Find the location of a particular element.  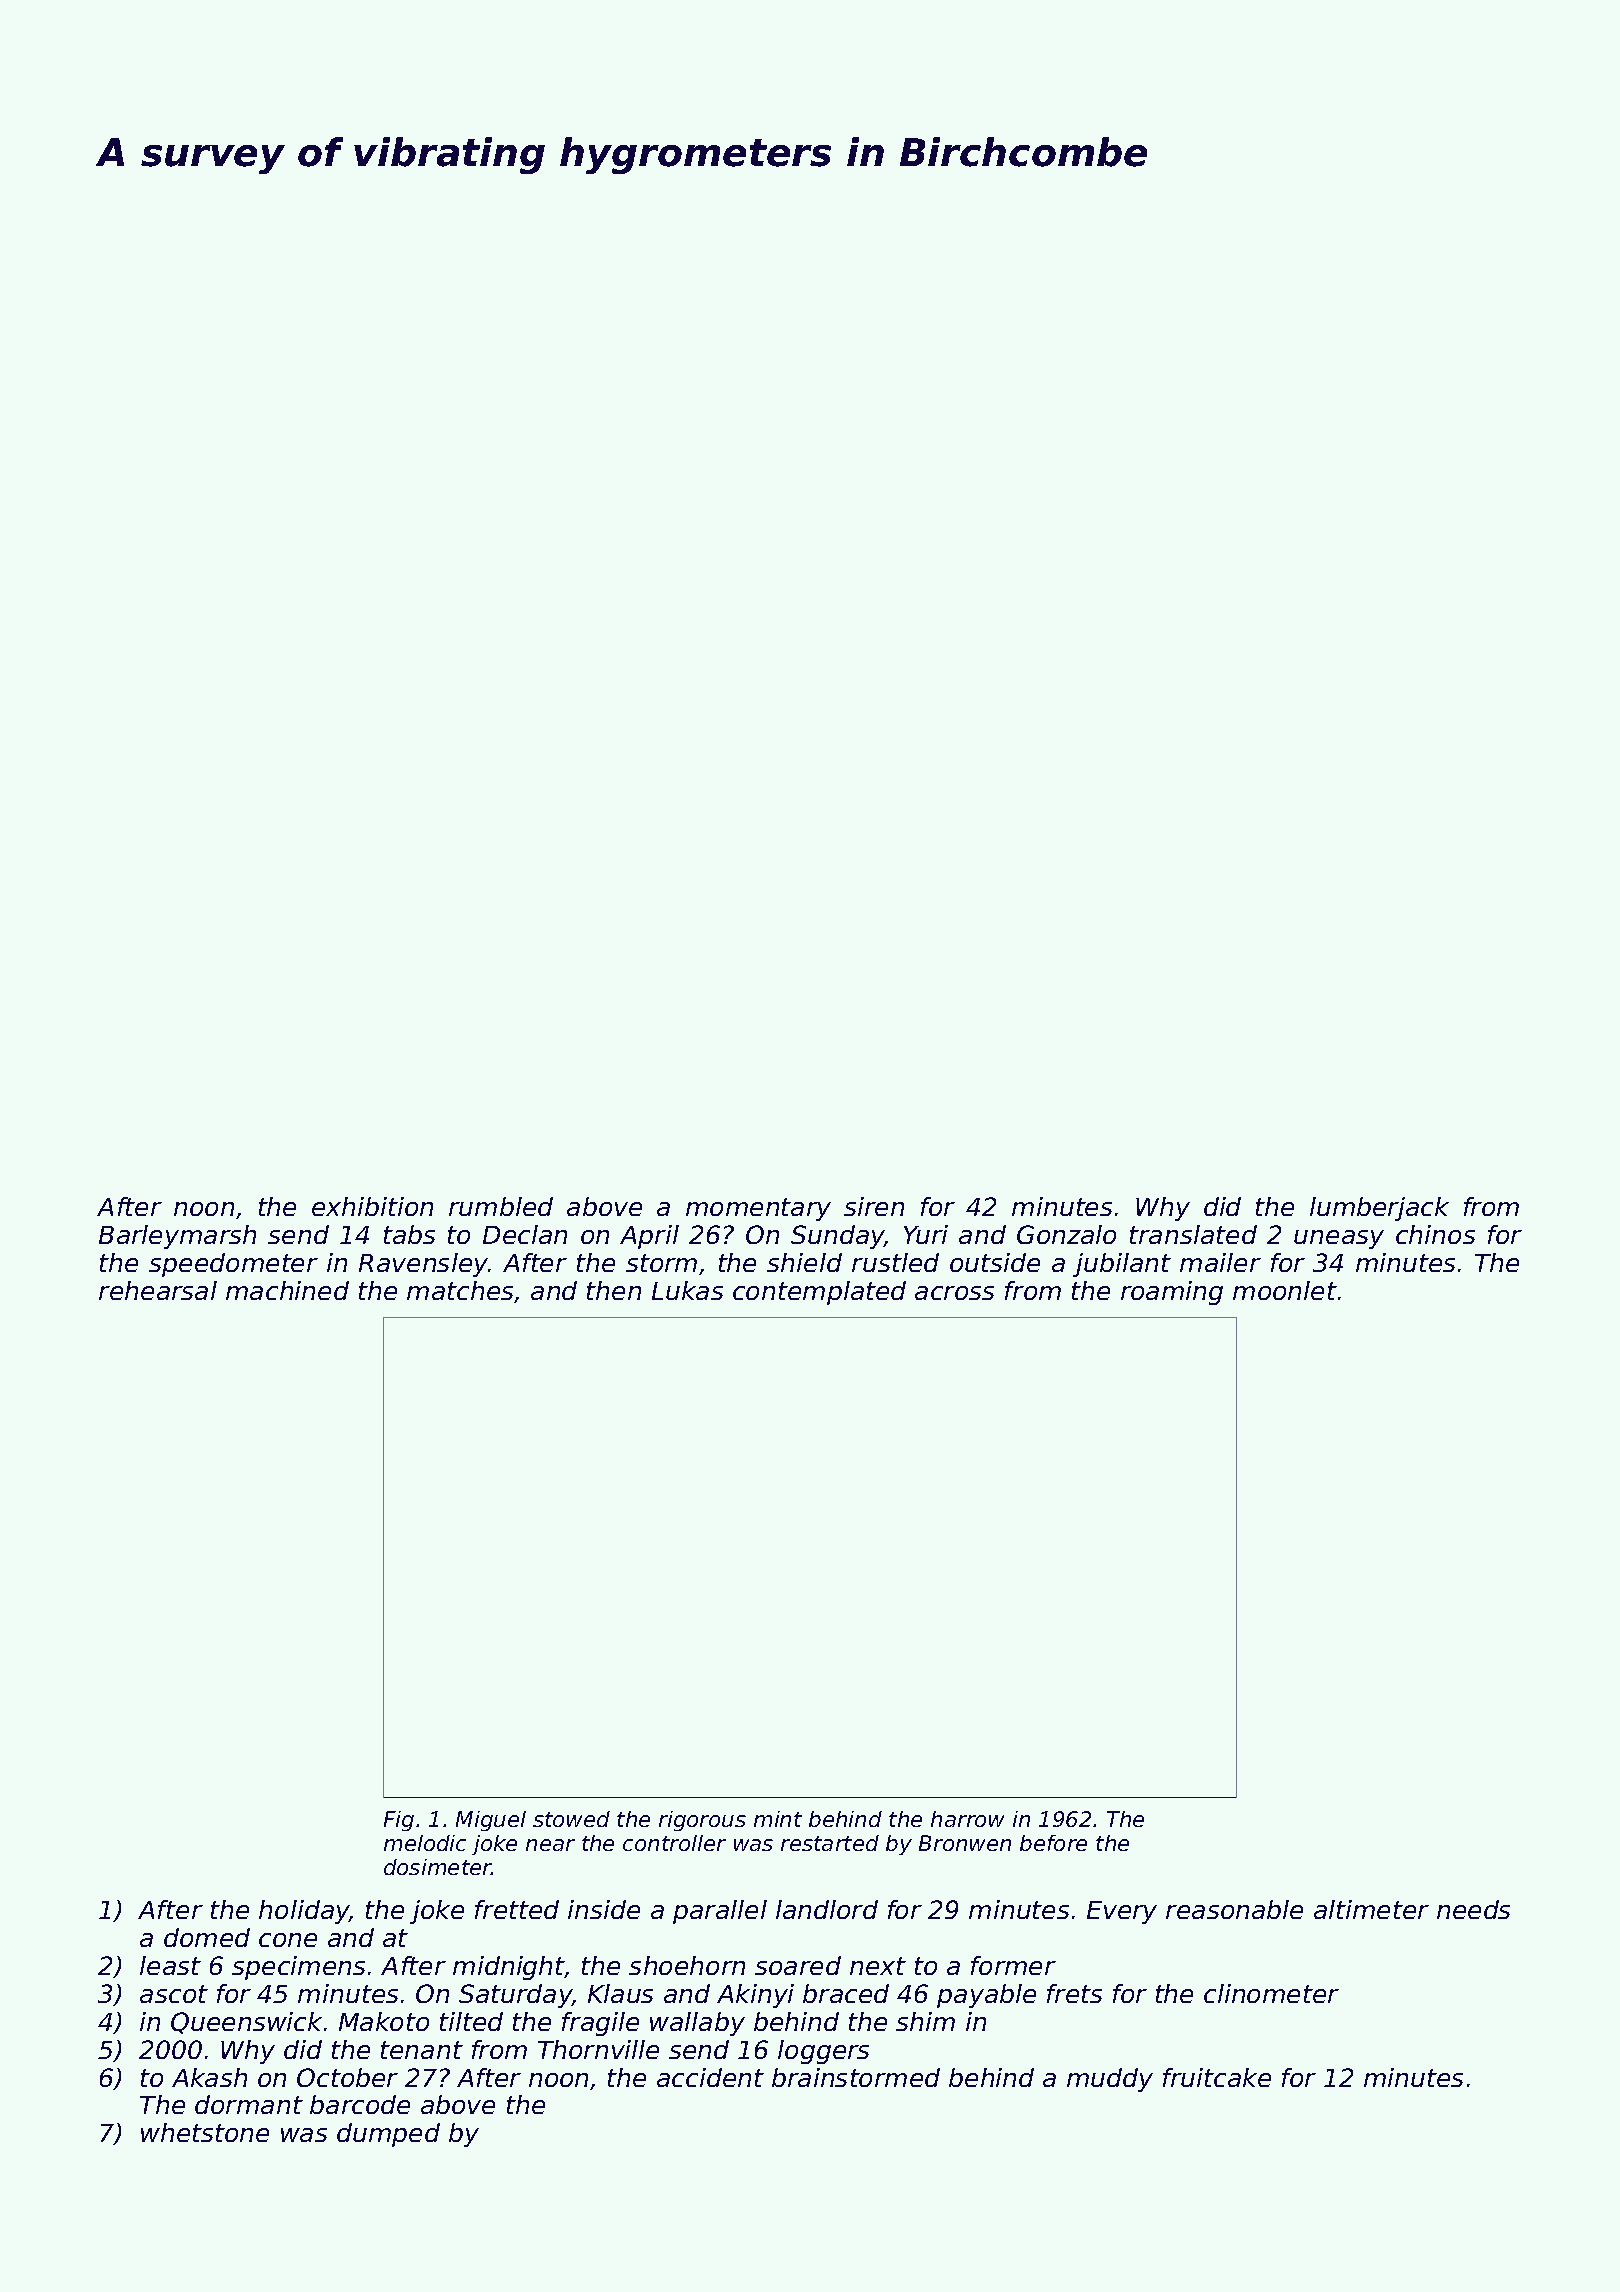

barcode is located at coordinates (360, 2104).
